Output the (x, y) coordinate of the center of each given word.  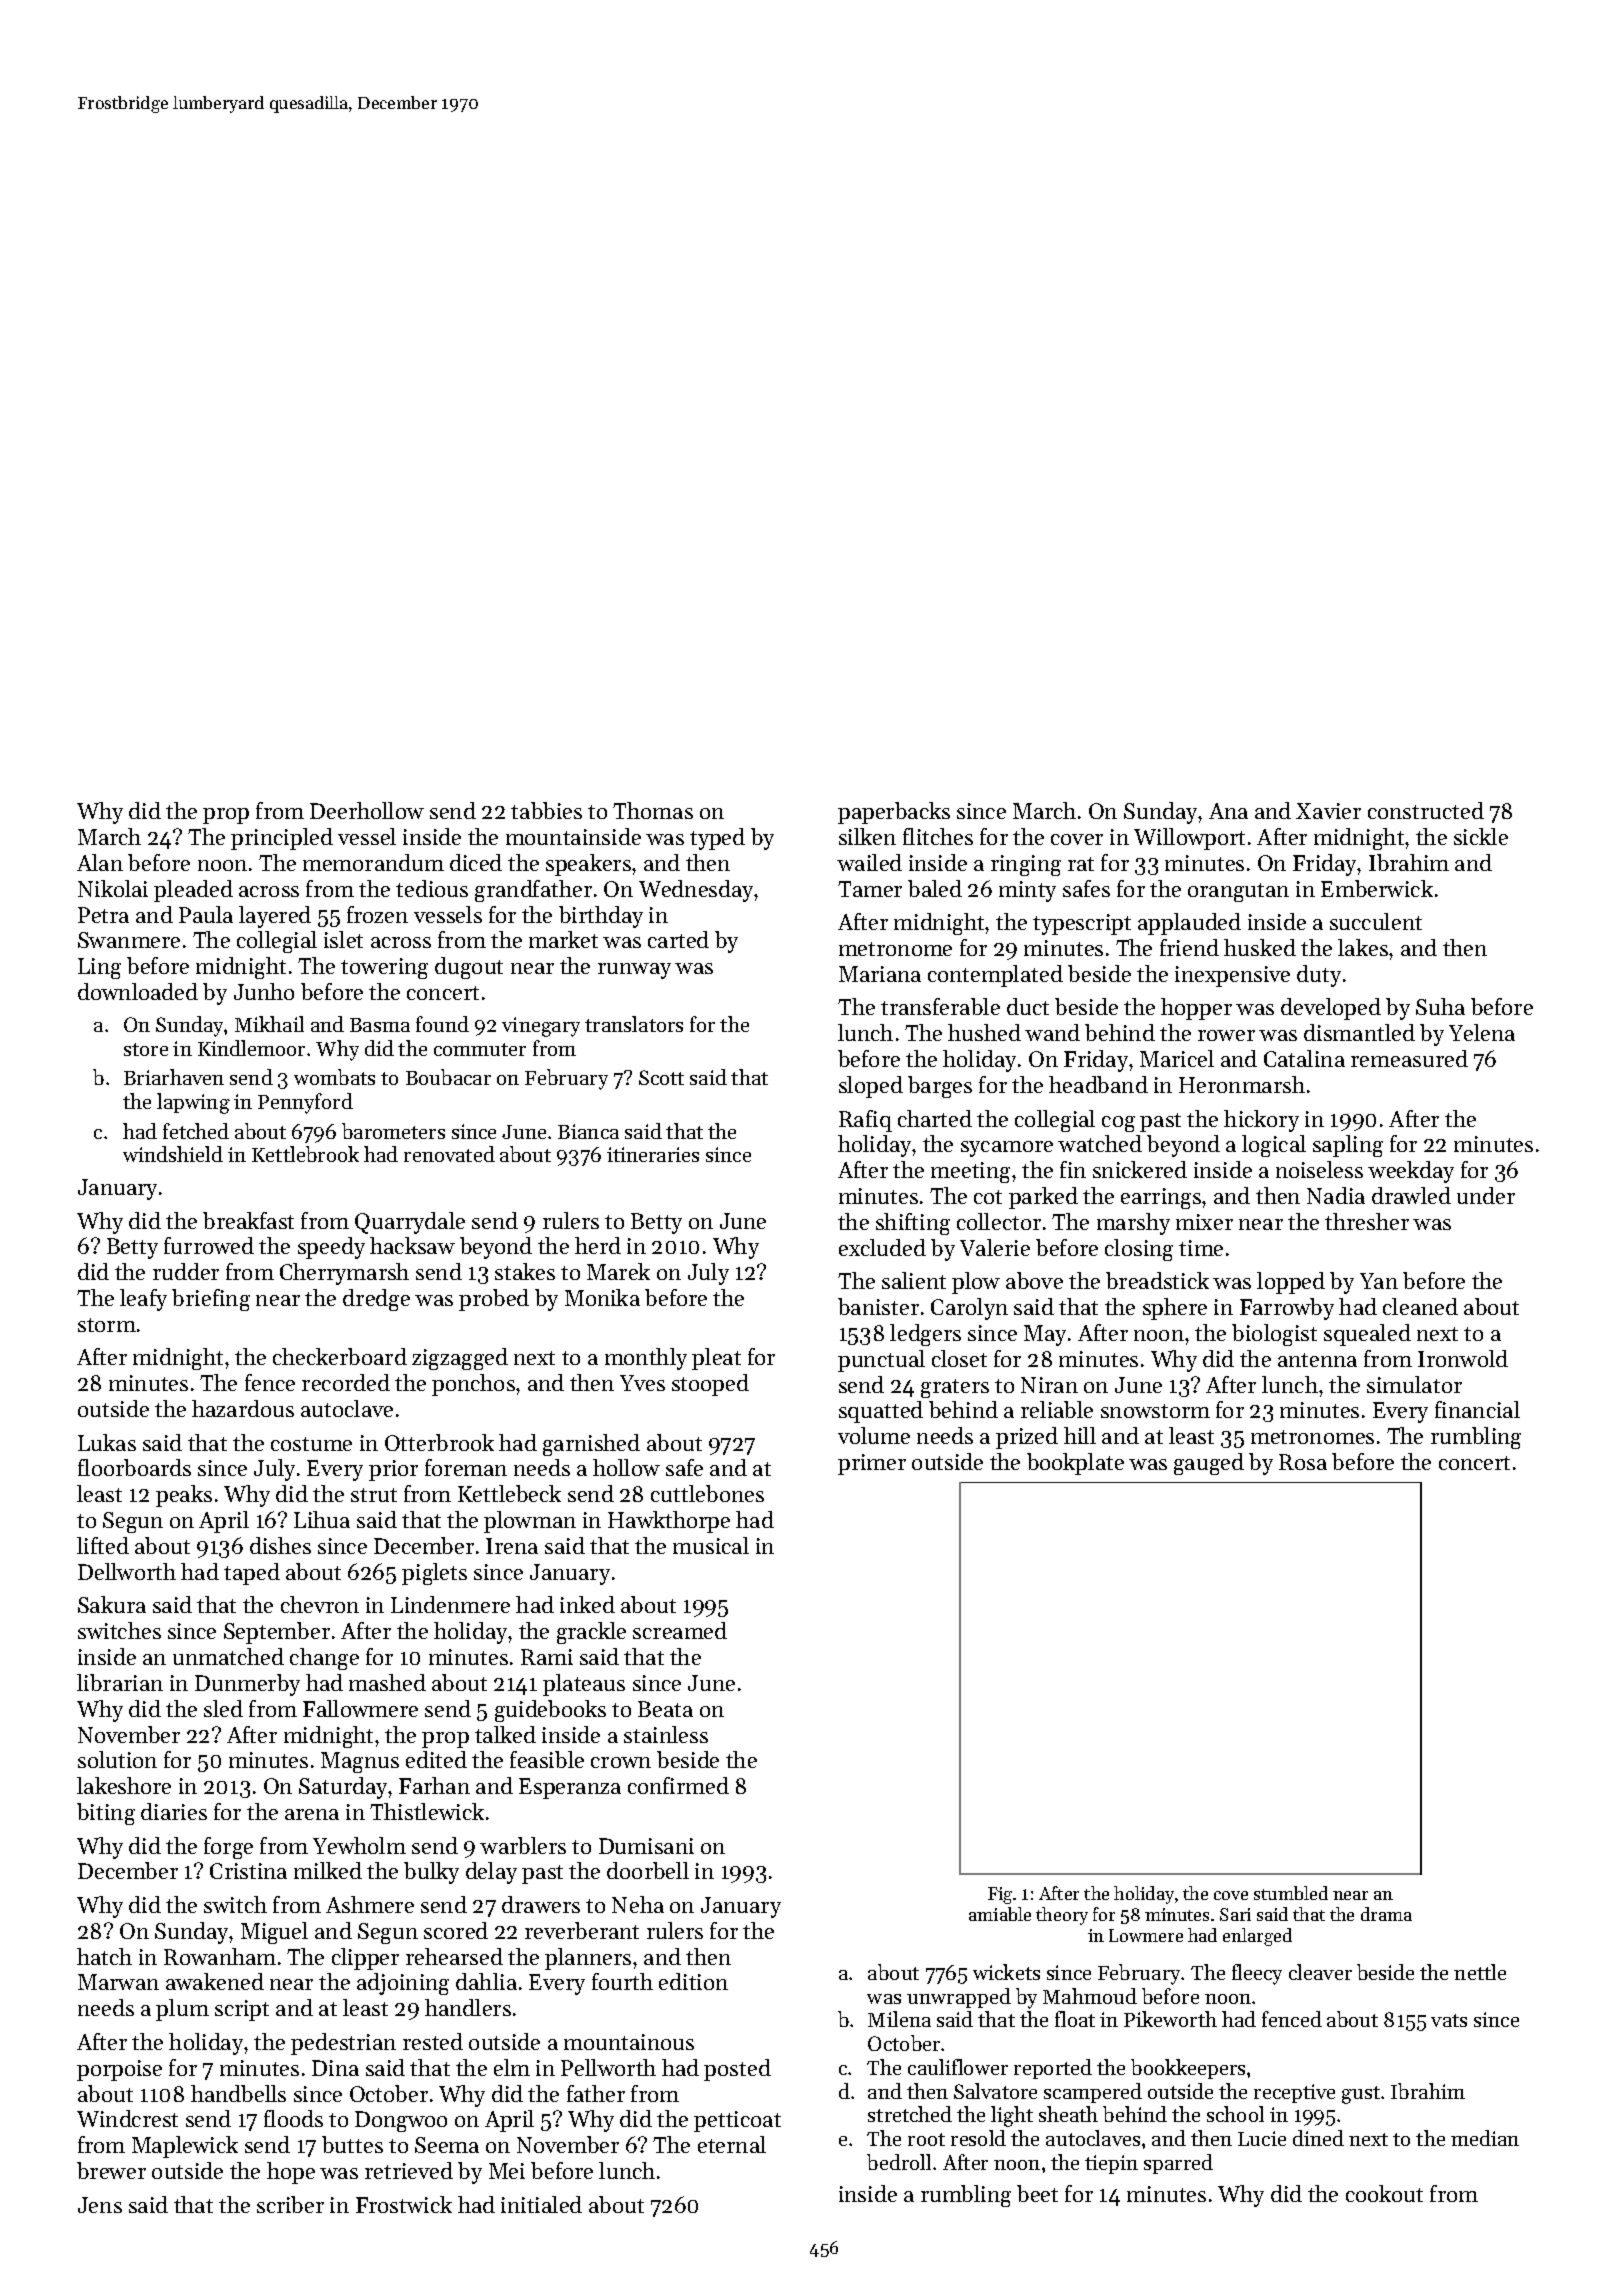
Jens (100, 2205)
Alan (100, 862)
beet (1037, 2193)
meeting (970, 1172)
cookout (1384, 2193)
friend (1189, 947)
